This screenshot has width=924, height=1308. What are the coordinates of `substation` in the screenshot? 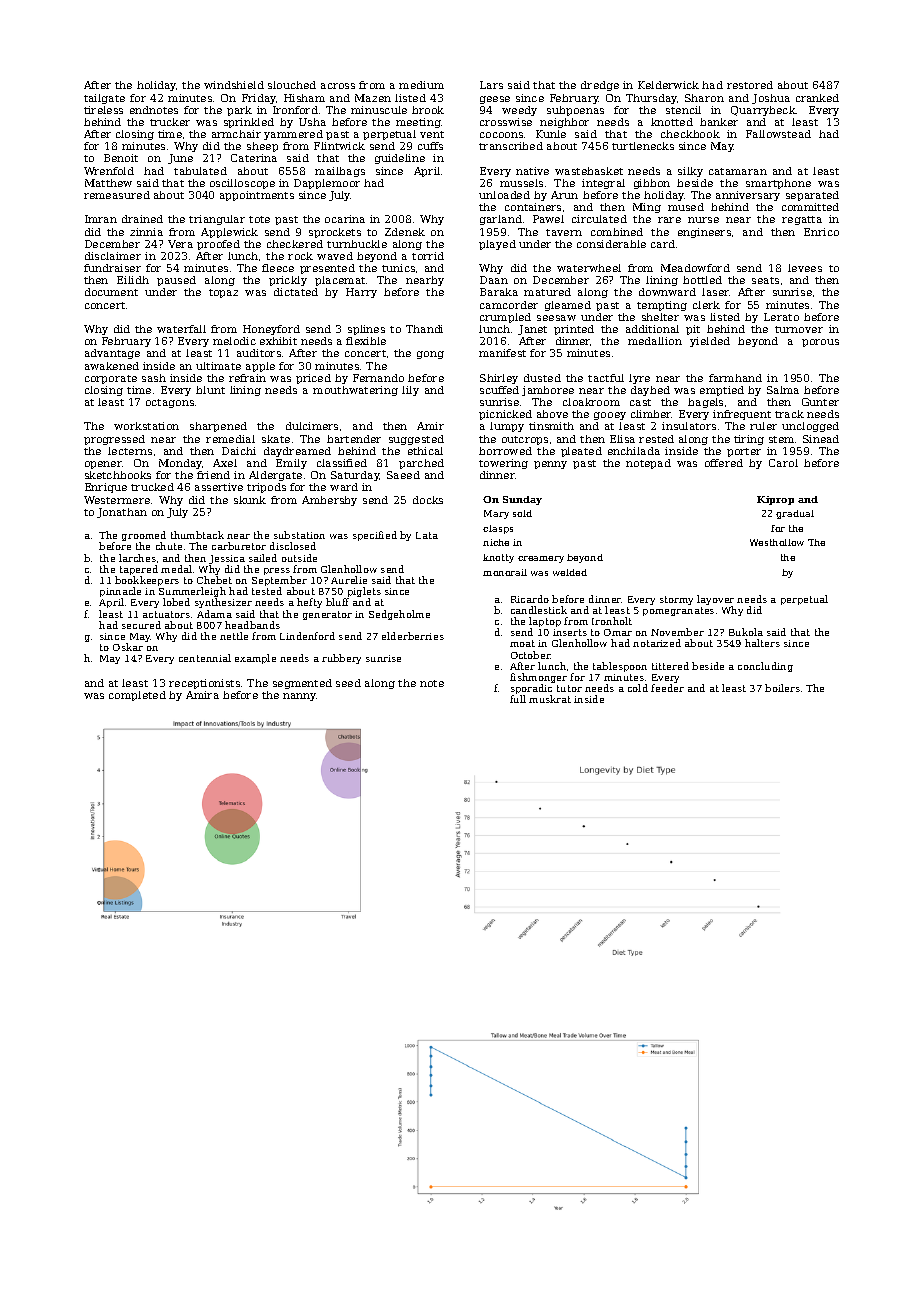 It's located at (299, 535).
